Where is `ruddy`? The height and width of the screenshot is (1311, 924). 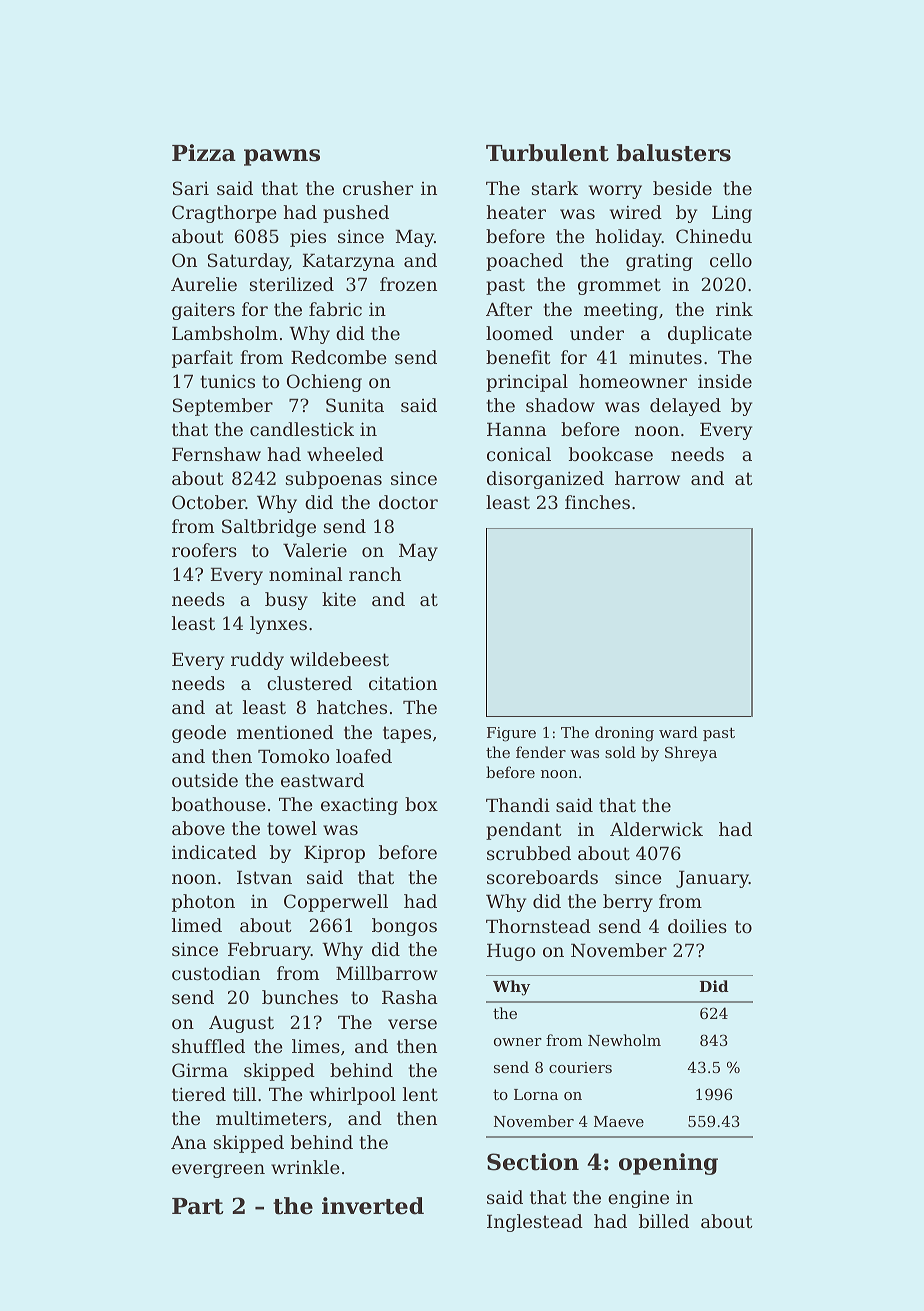
ruddy is located at coordinates (257, 661).
